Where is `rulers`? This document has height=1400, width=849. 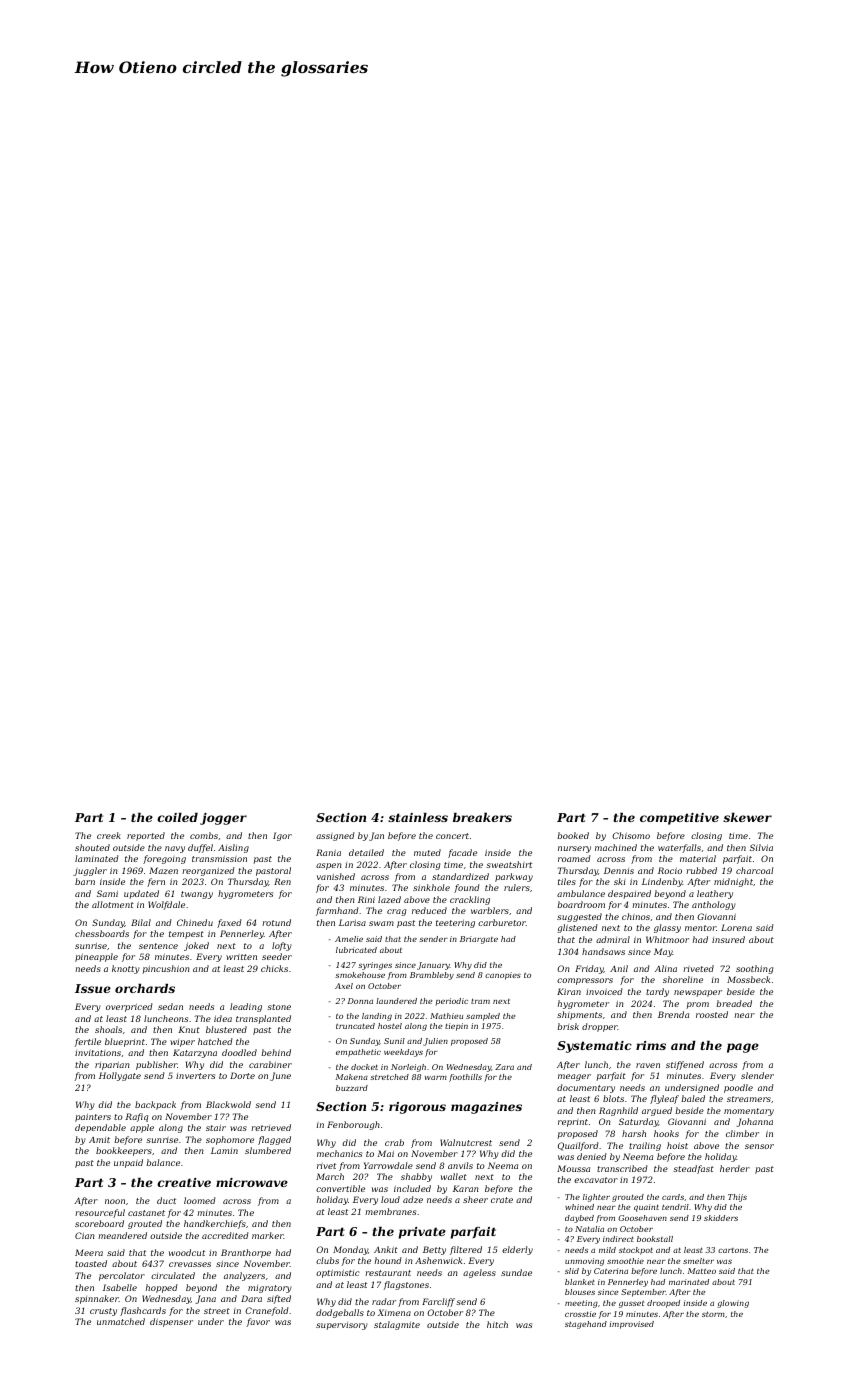 rulers is located at coordinates (517, 887).
